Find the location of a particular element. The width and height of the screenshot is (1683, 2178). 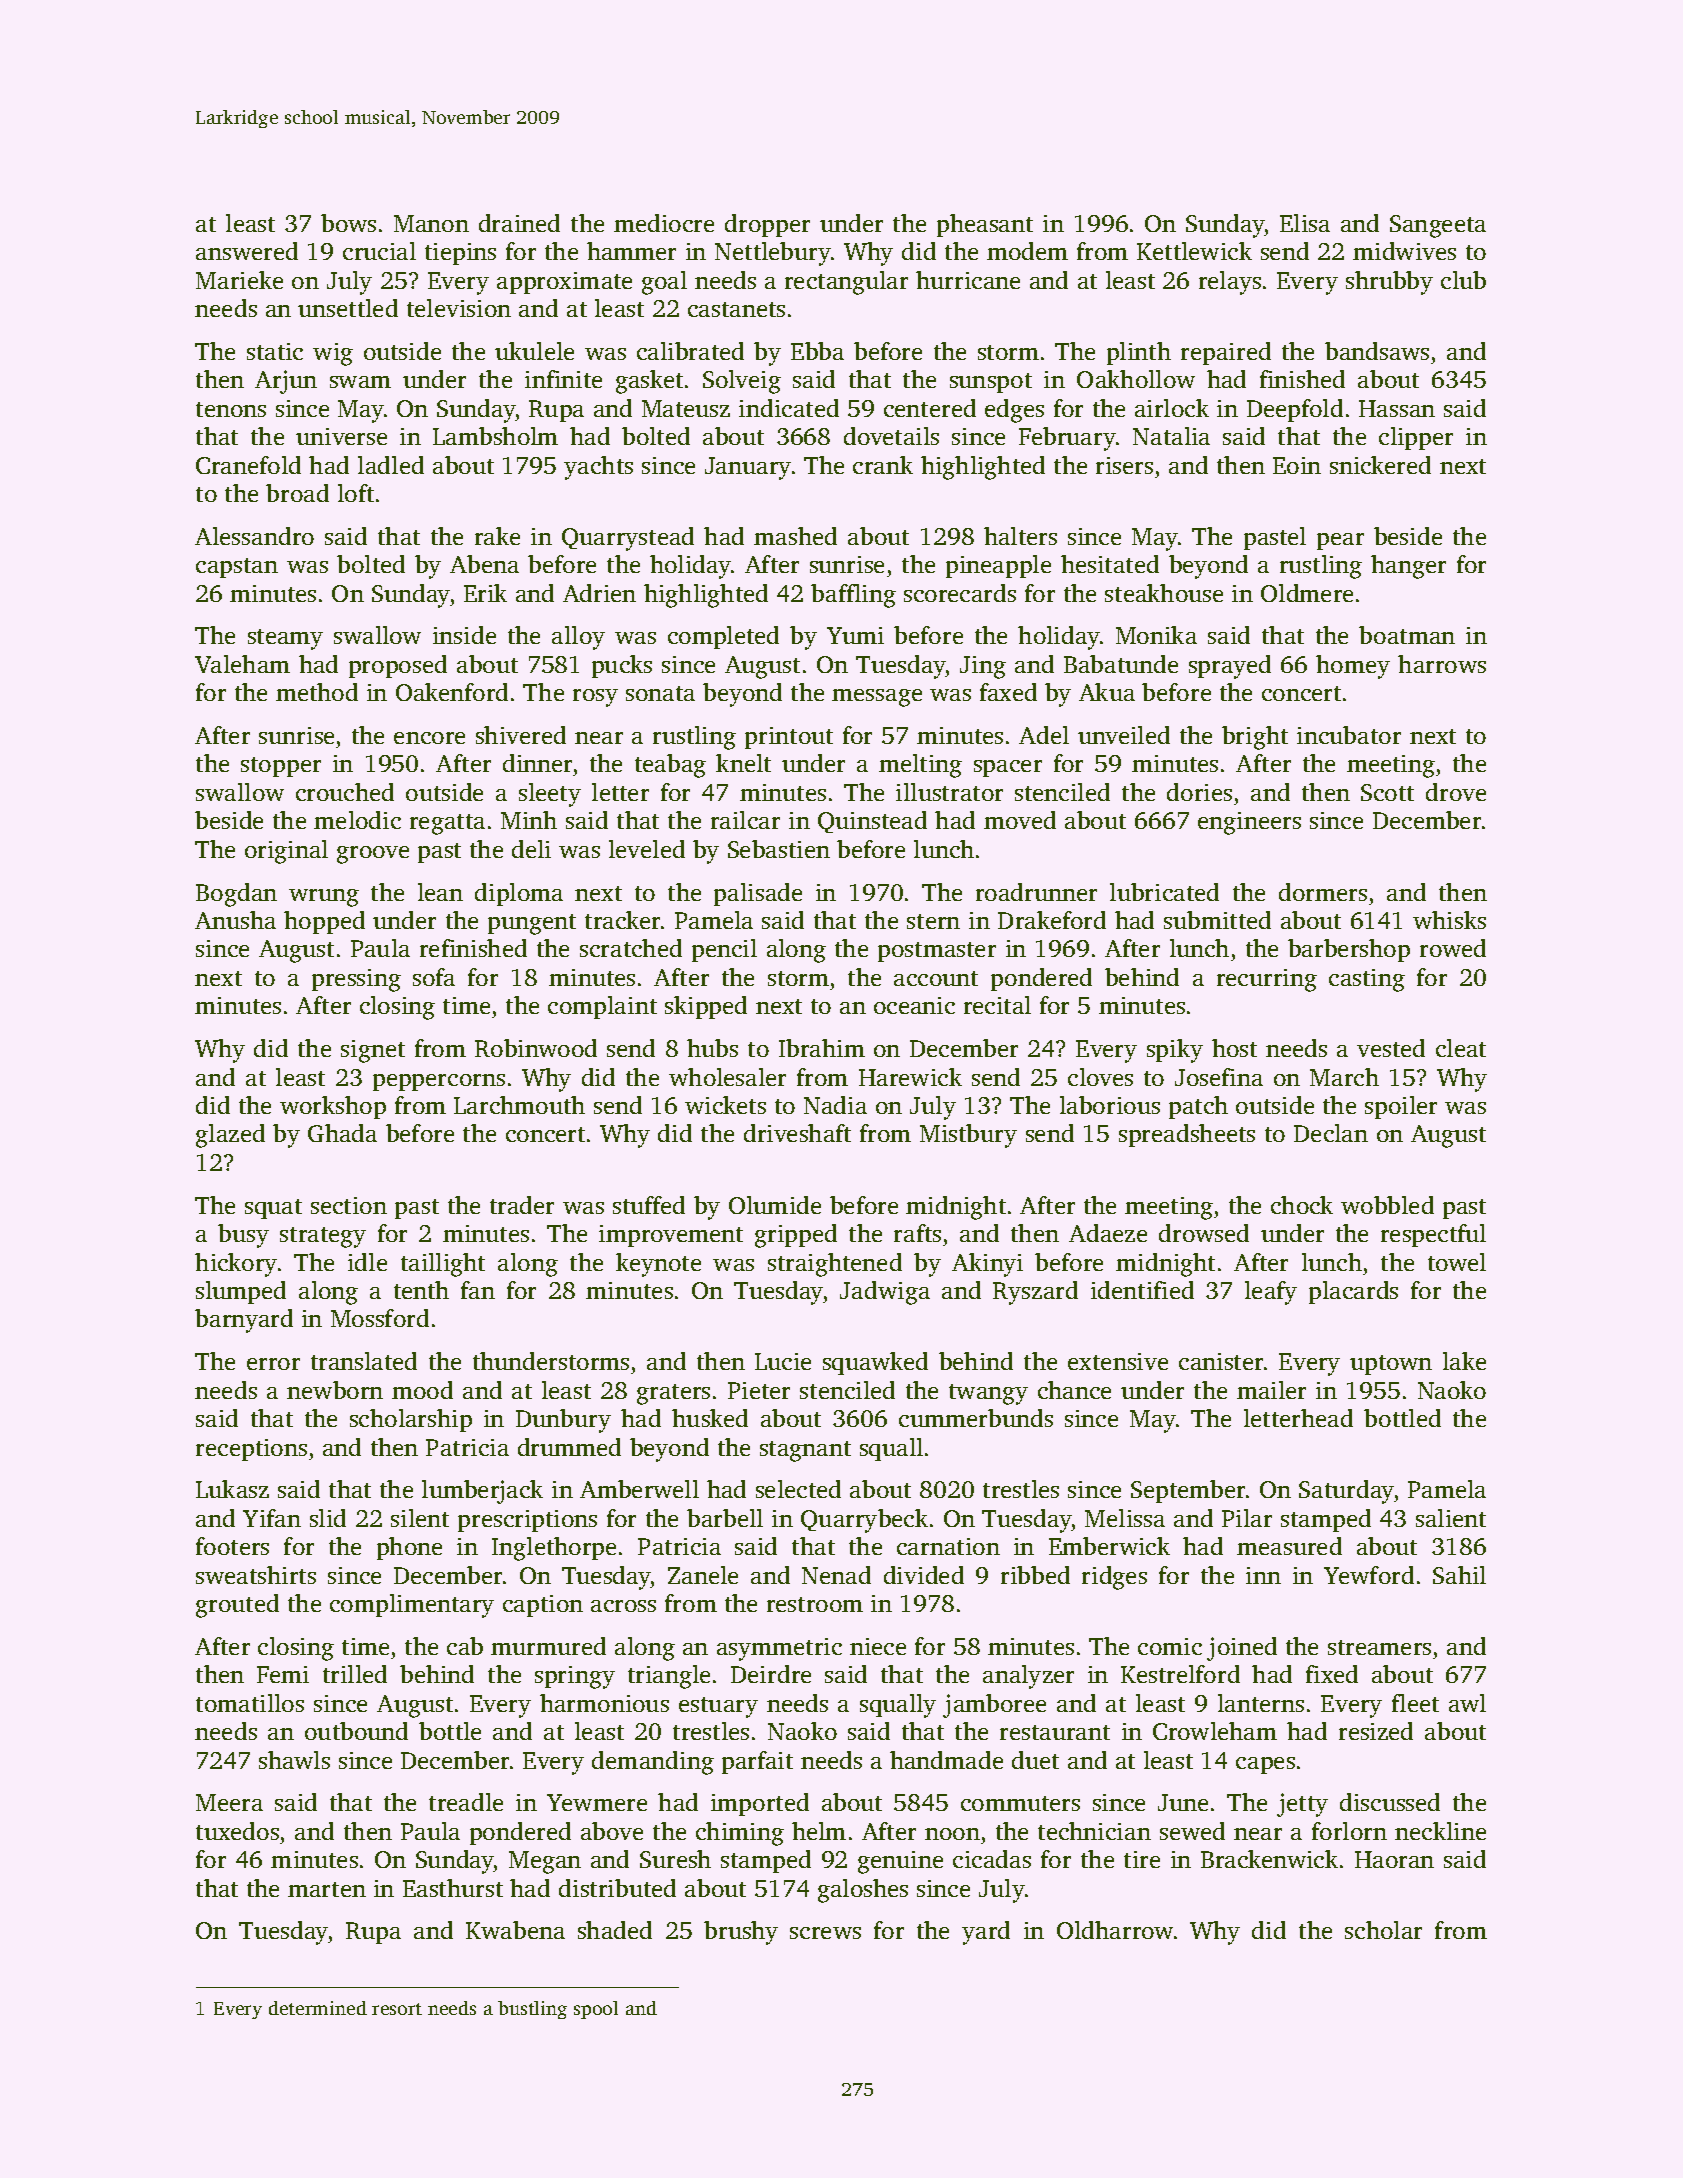

risers is located at coordinates (1124, 465).
